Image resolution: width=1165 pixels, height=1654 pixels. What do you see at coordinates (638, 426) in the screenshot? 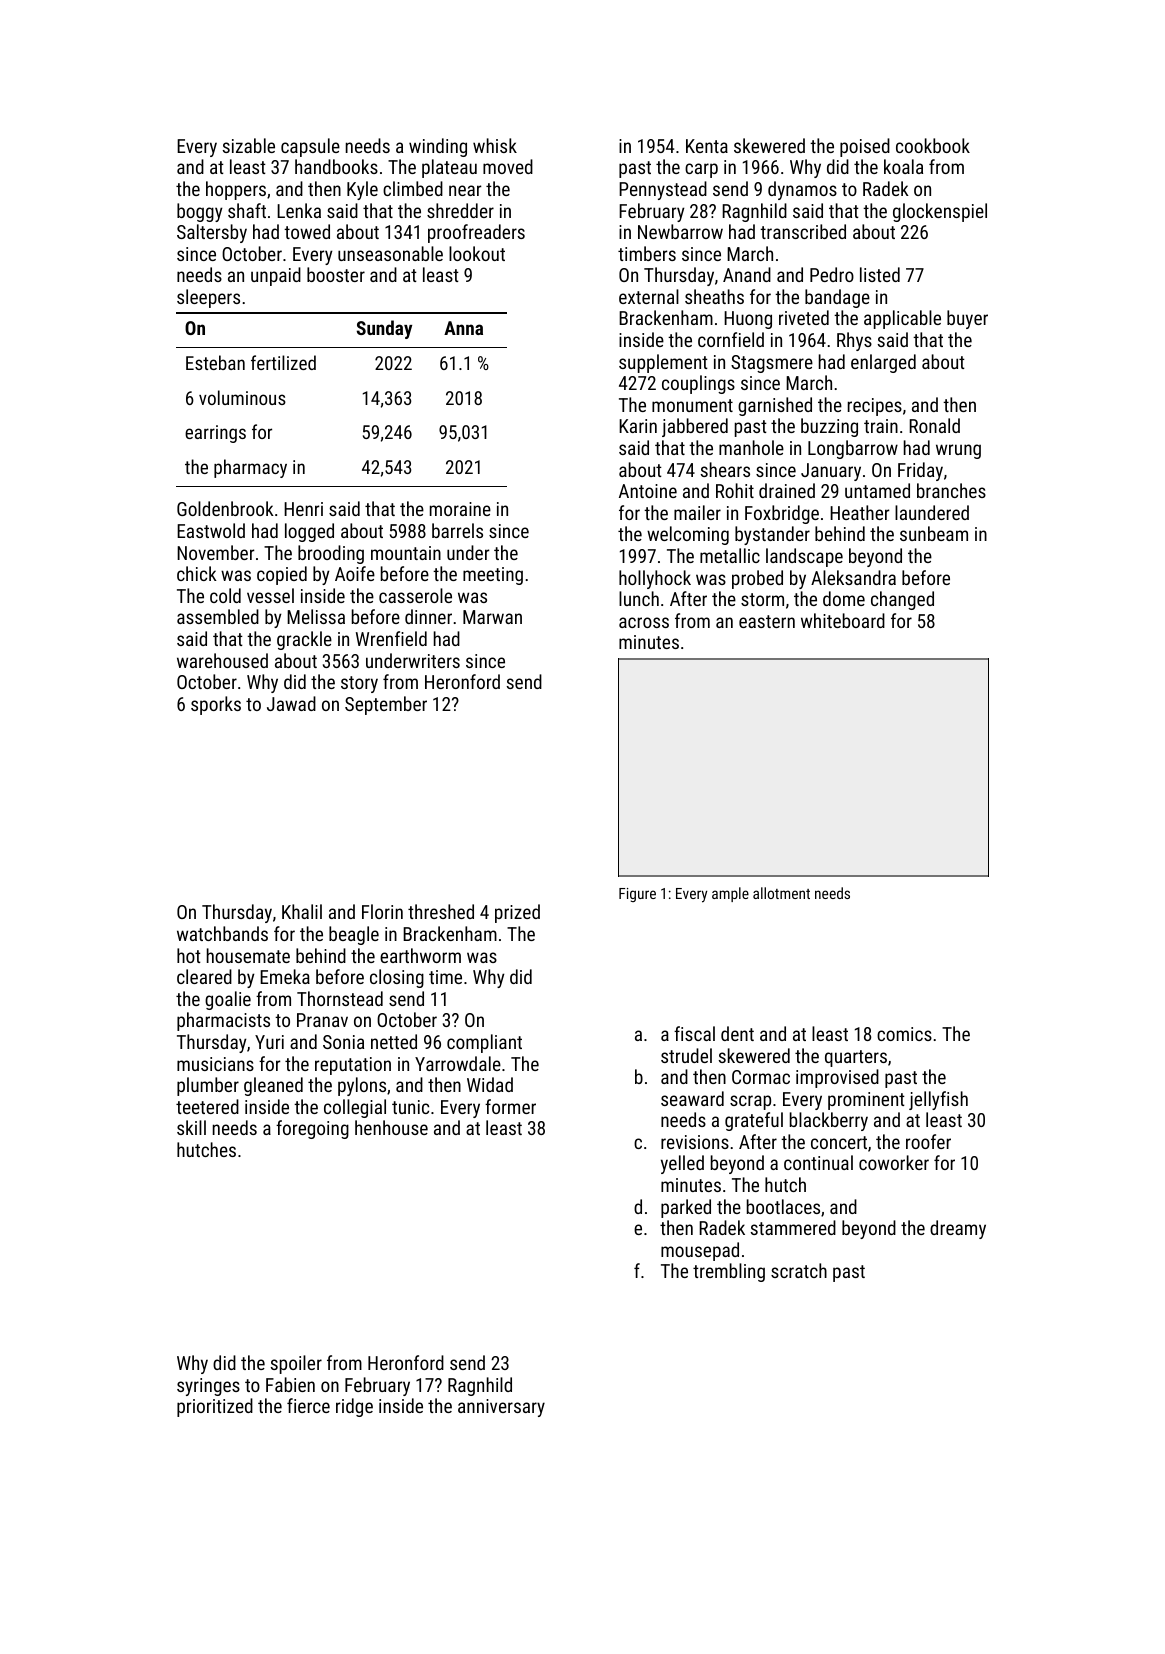
I see `Karin` at bounding box center [638, 426].
